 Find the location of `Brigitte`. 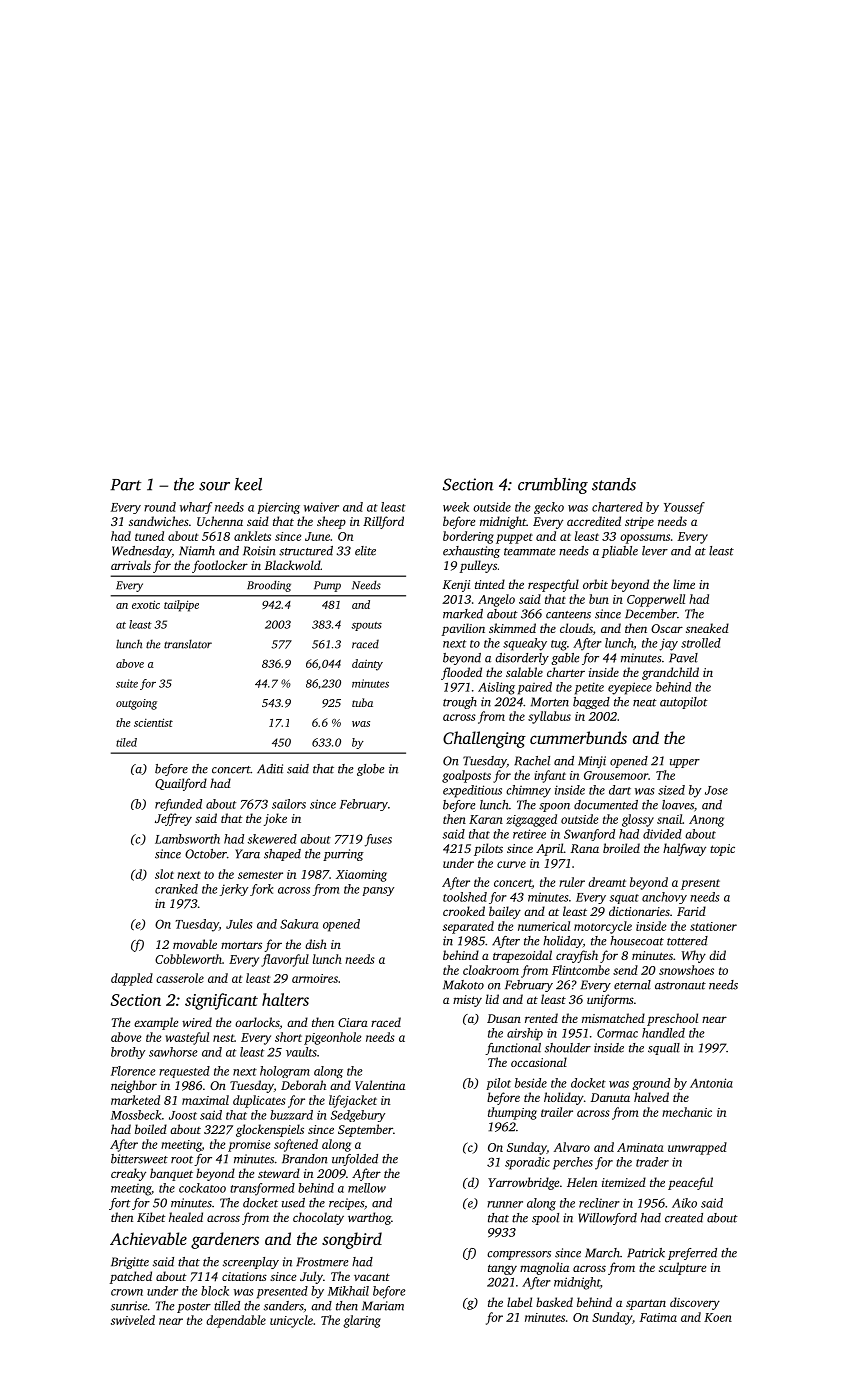

Brigitte is located at coordinates (130, 1263).
